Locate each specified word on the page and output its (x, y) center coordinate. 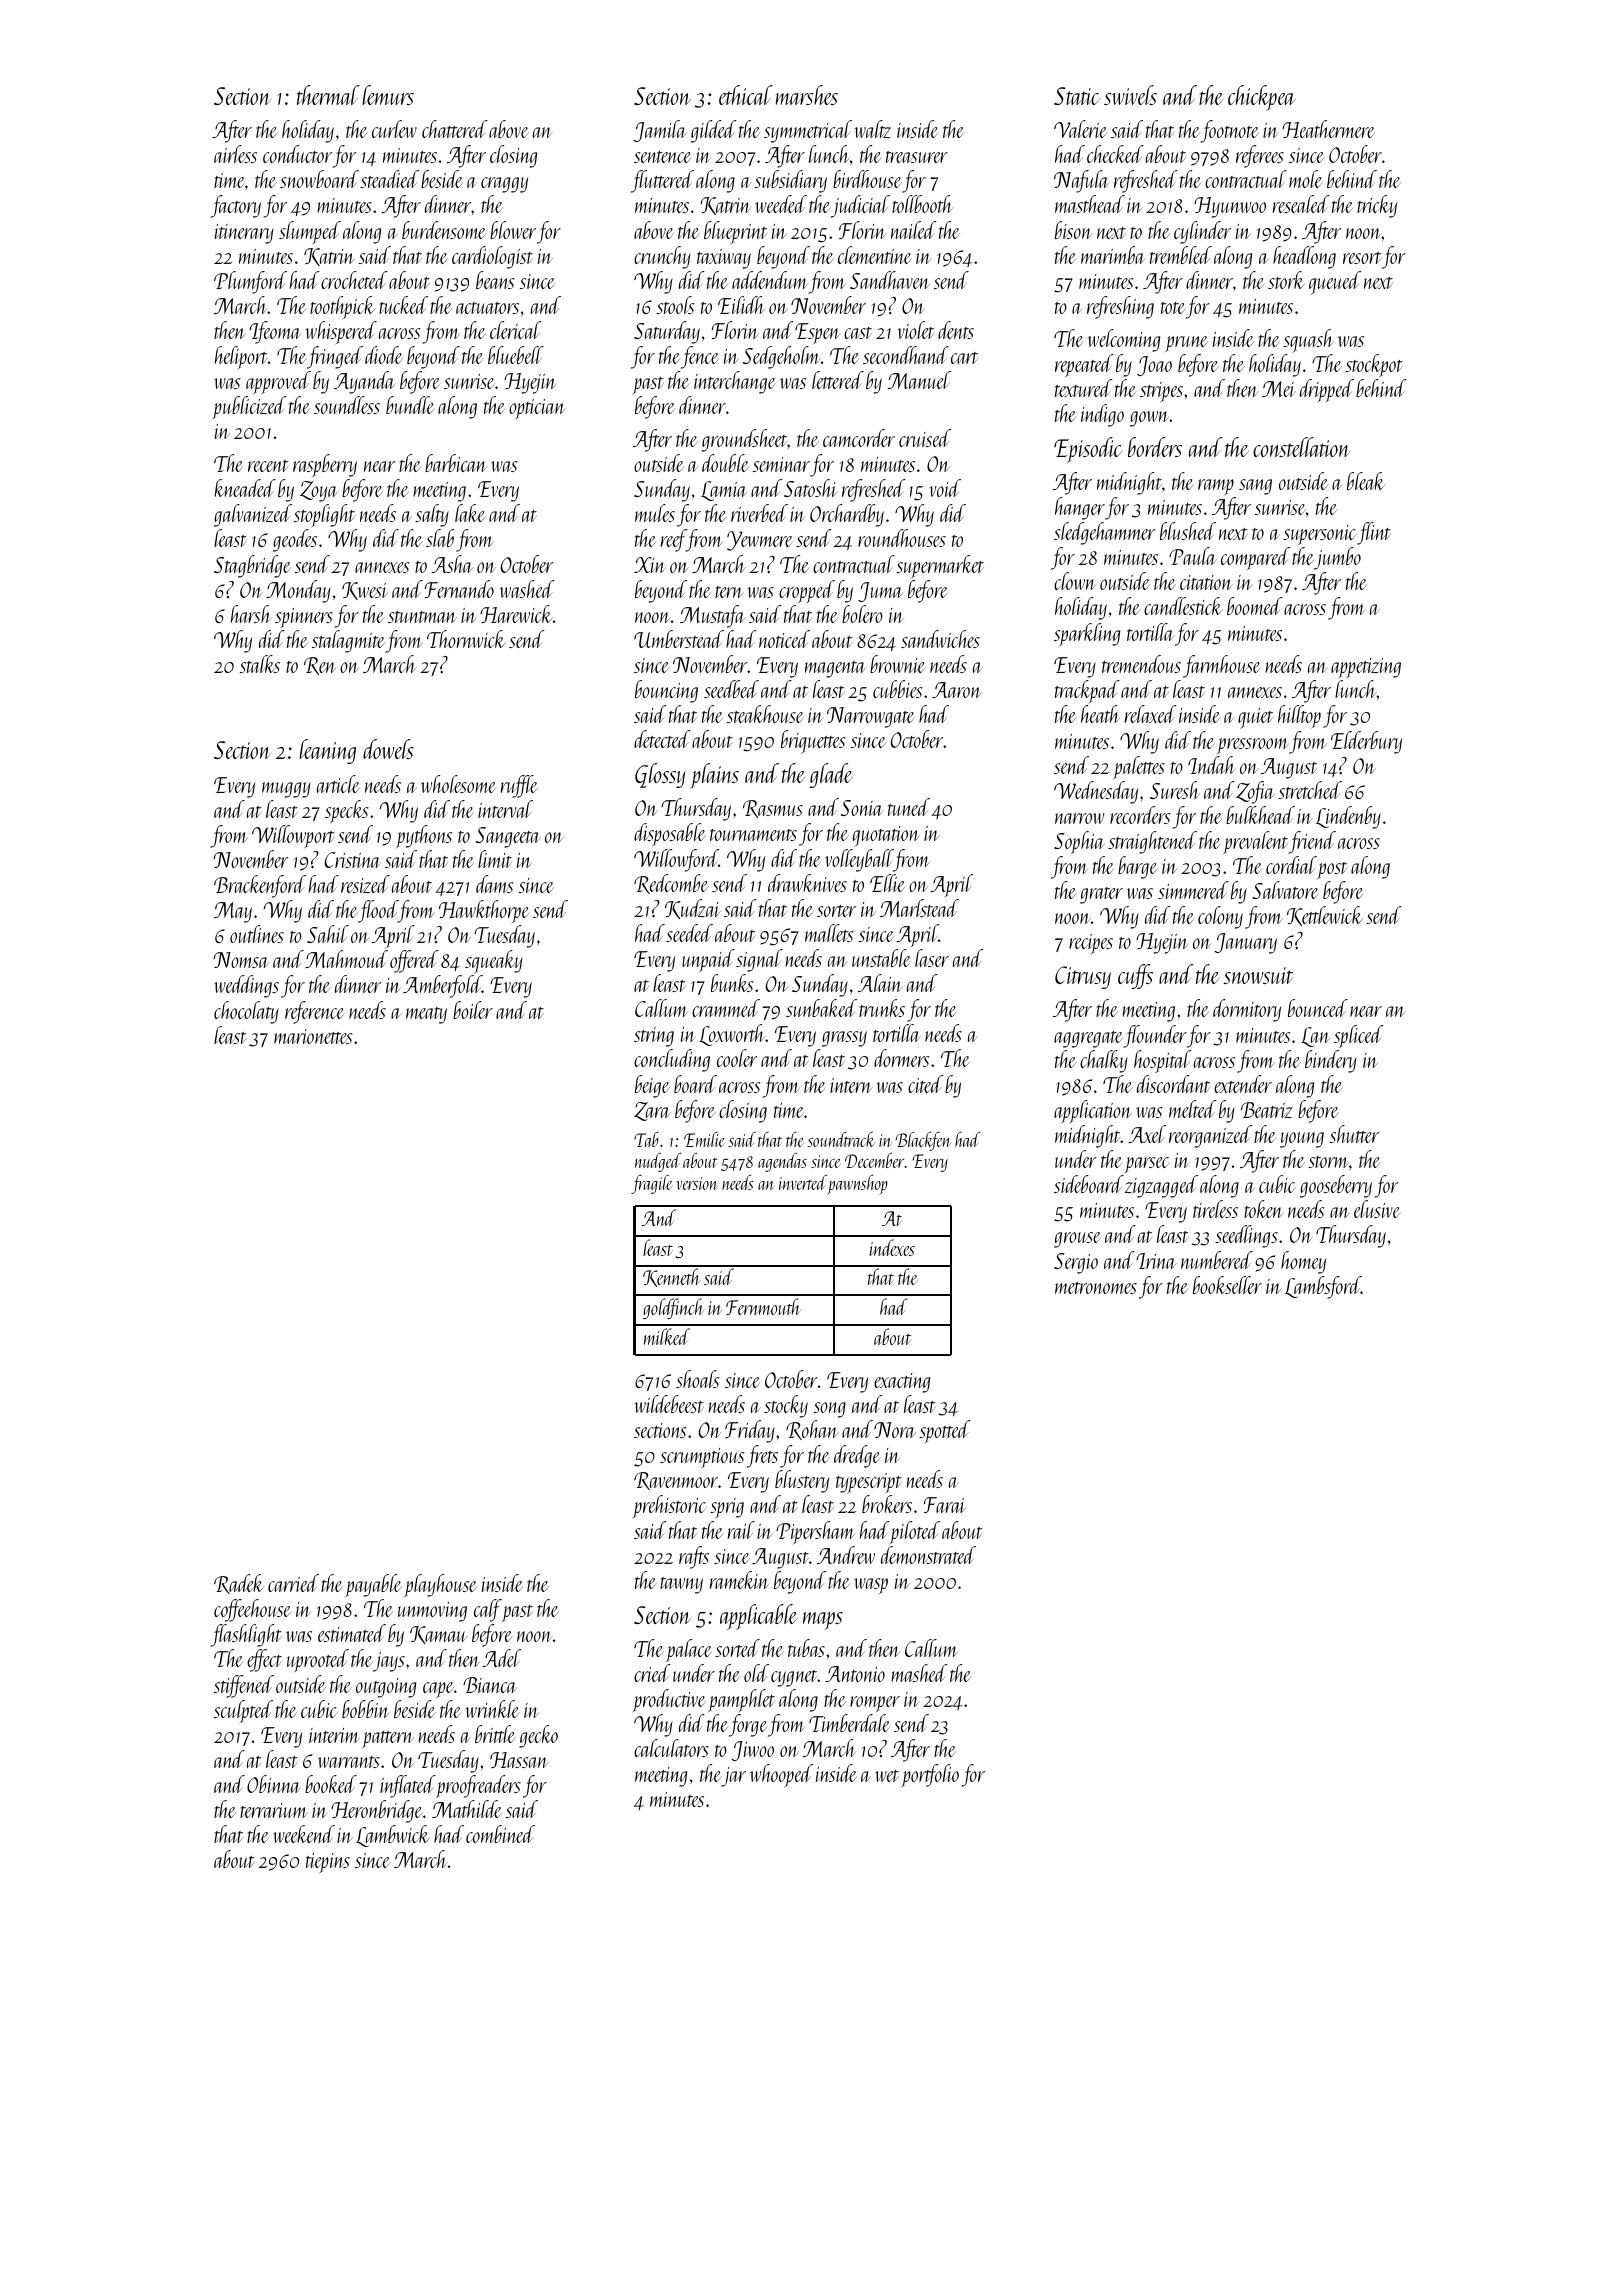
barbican (456, 463)
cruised (925, 438)
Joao (1154, 366)
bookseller (1227, 1285)
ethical (746, 95)
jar (734, 1777)
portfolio (930, 1775)
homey (1303, 1262)
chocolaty (246, 1012)
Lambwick (393, 1836)
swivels (1130, 95)
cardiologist (492, 257)
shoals (698, 1379)
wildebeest (669, 1404)
